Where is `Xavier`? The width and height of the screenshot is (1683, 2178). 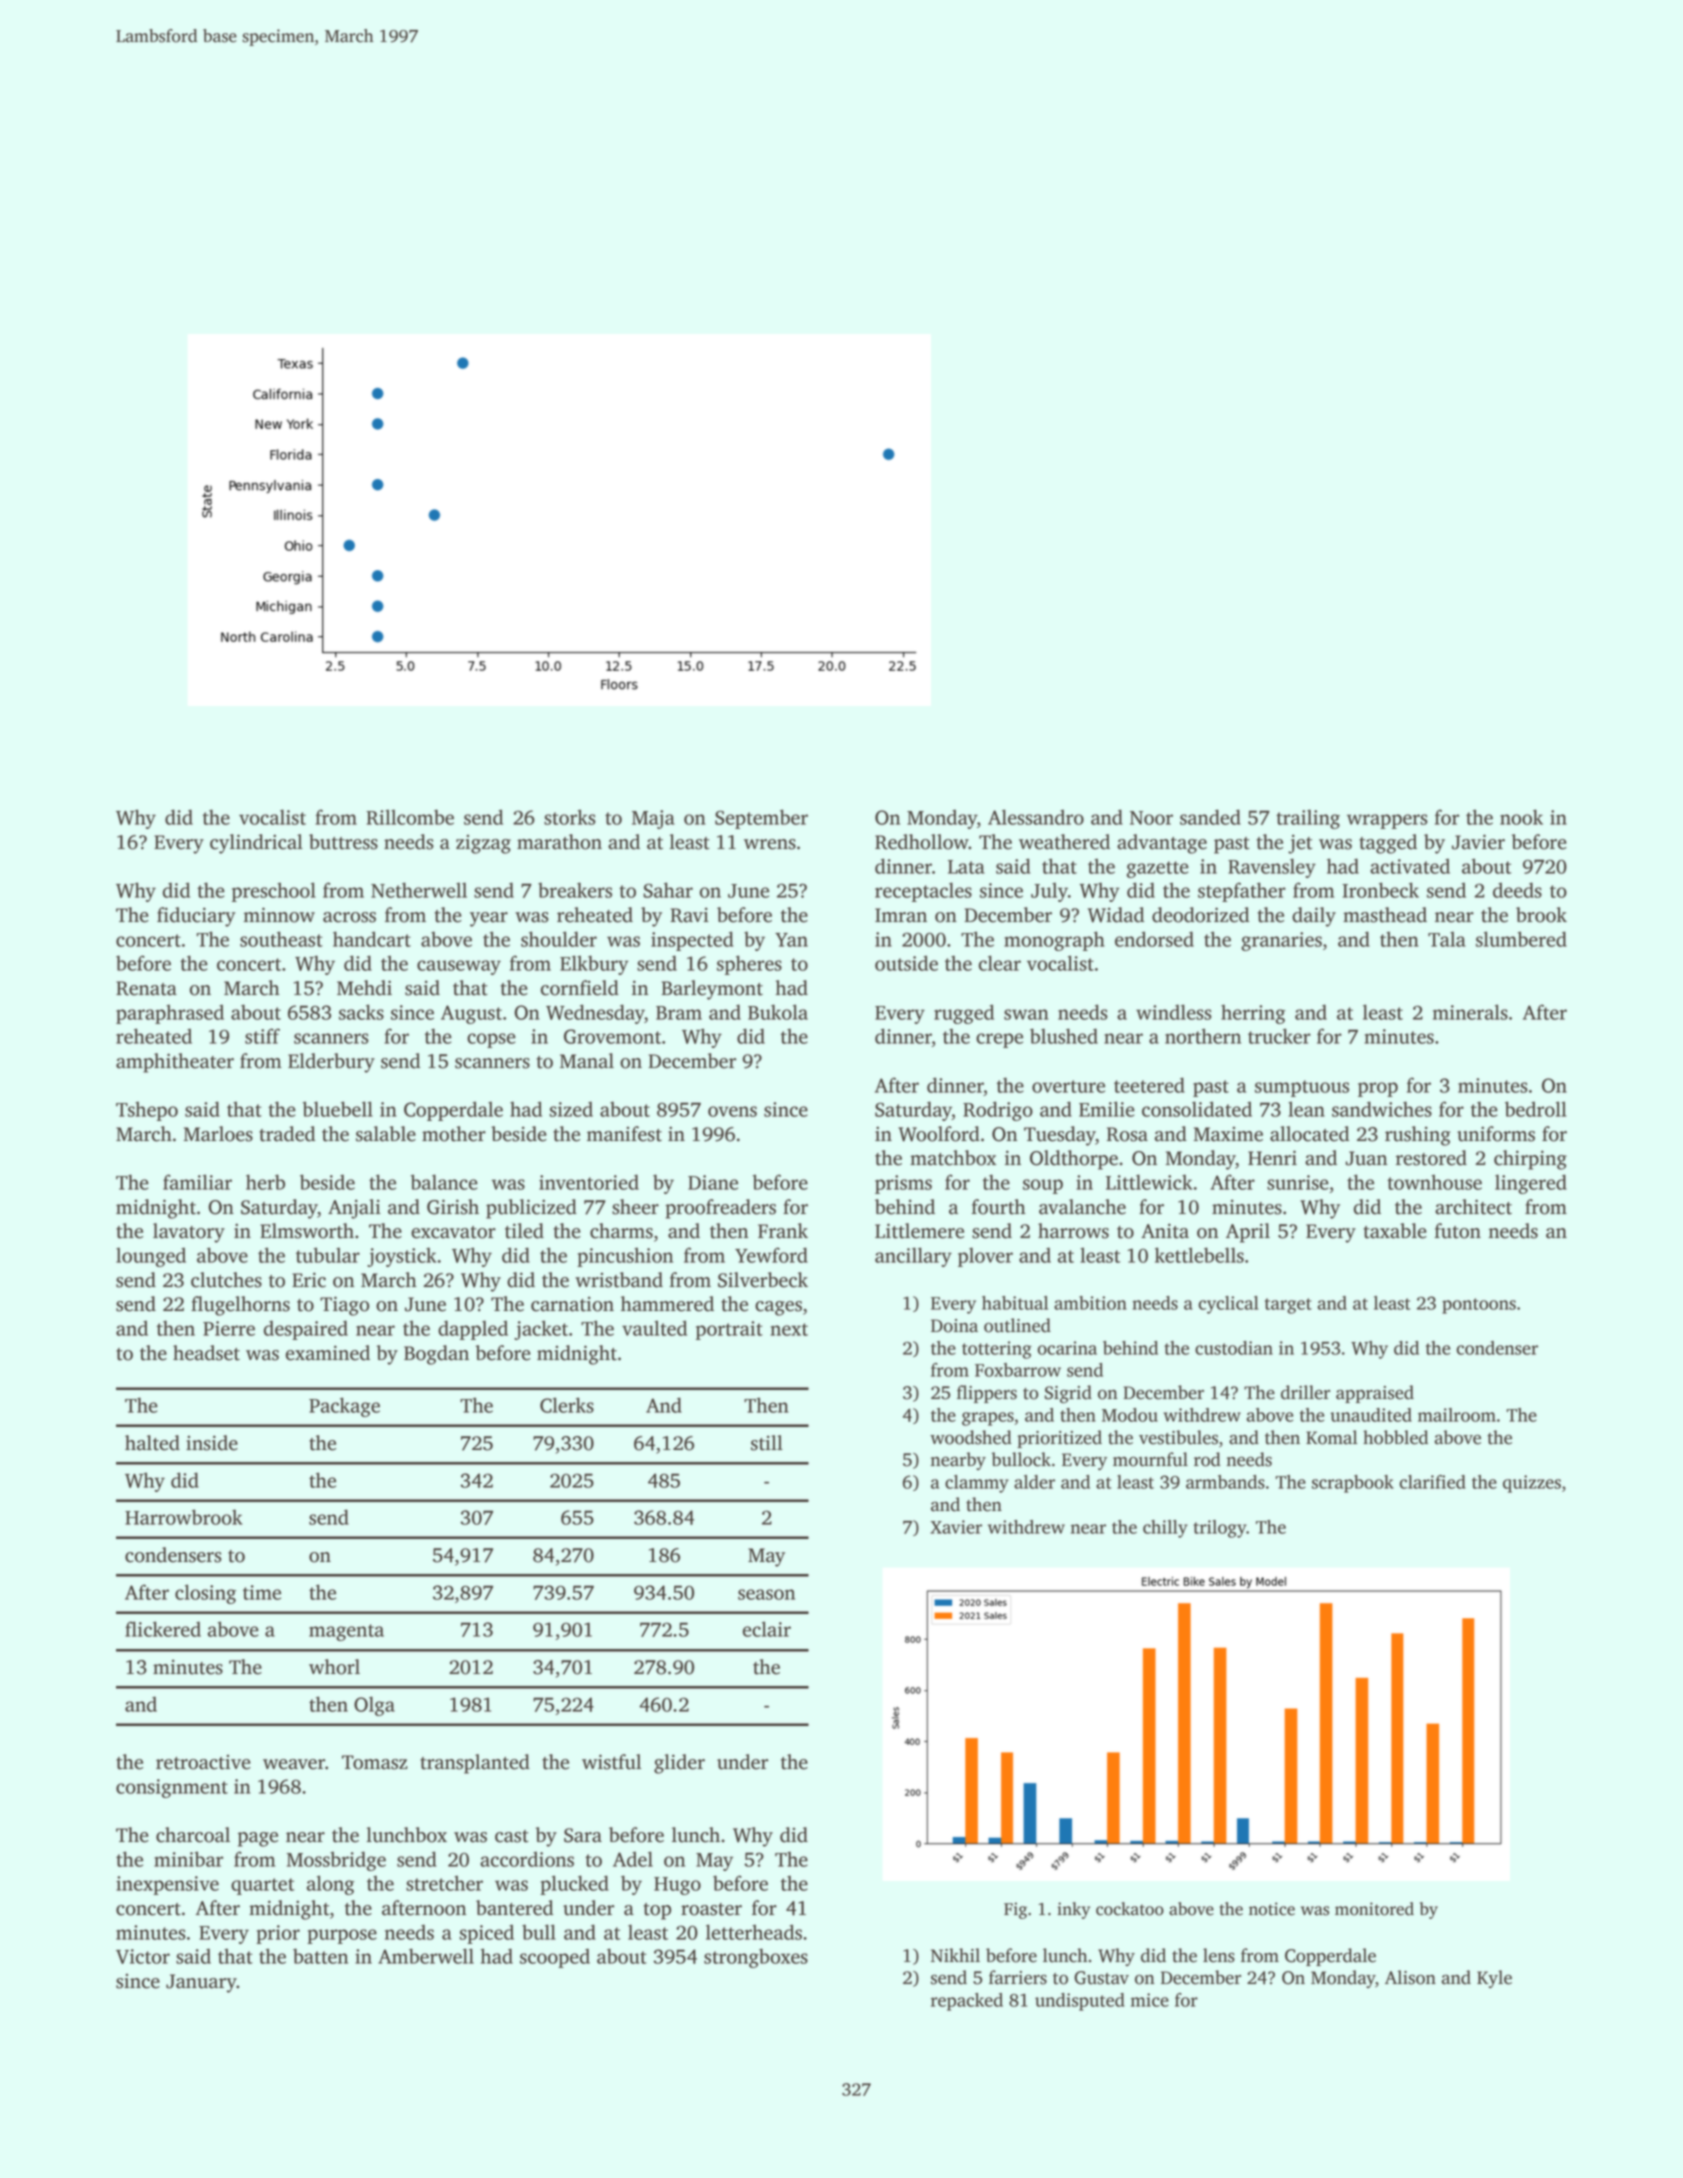
Xavier is located at coordinates (956, 1527).
